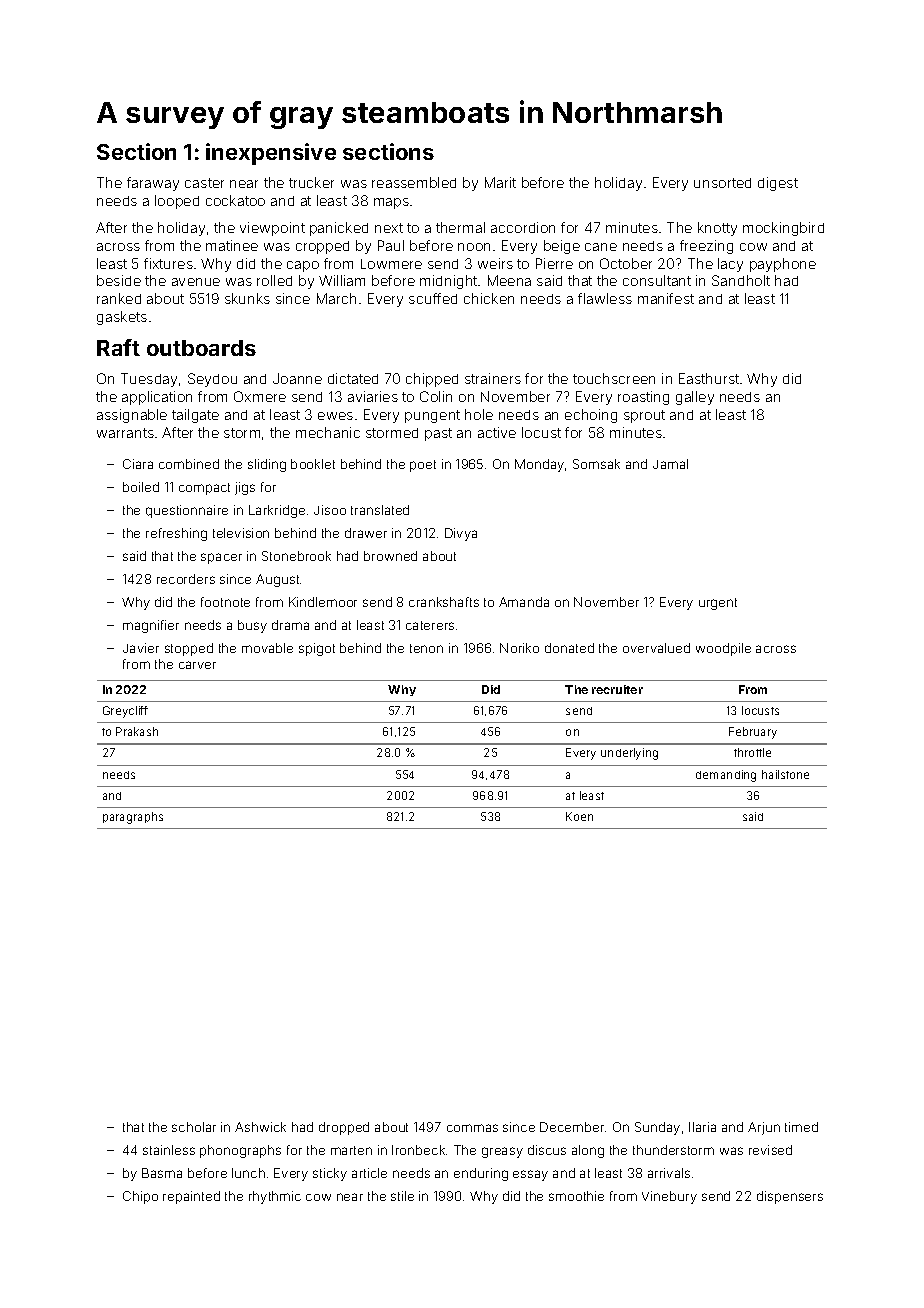 The image size is (924, 1308). Describe the element at coordinates (722, 183) in the screenshot. I see `unsorted` at that location.
